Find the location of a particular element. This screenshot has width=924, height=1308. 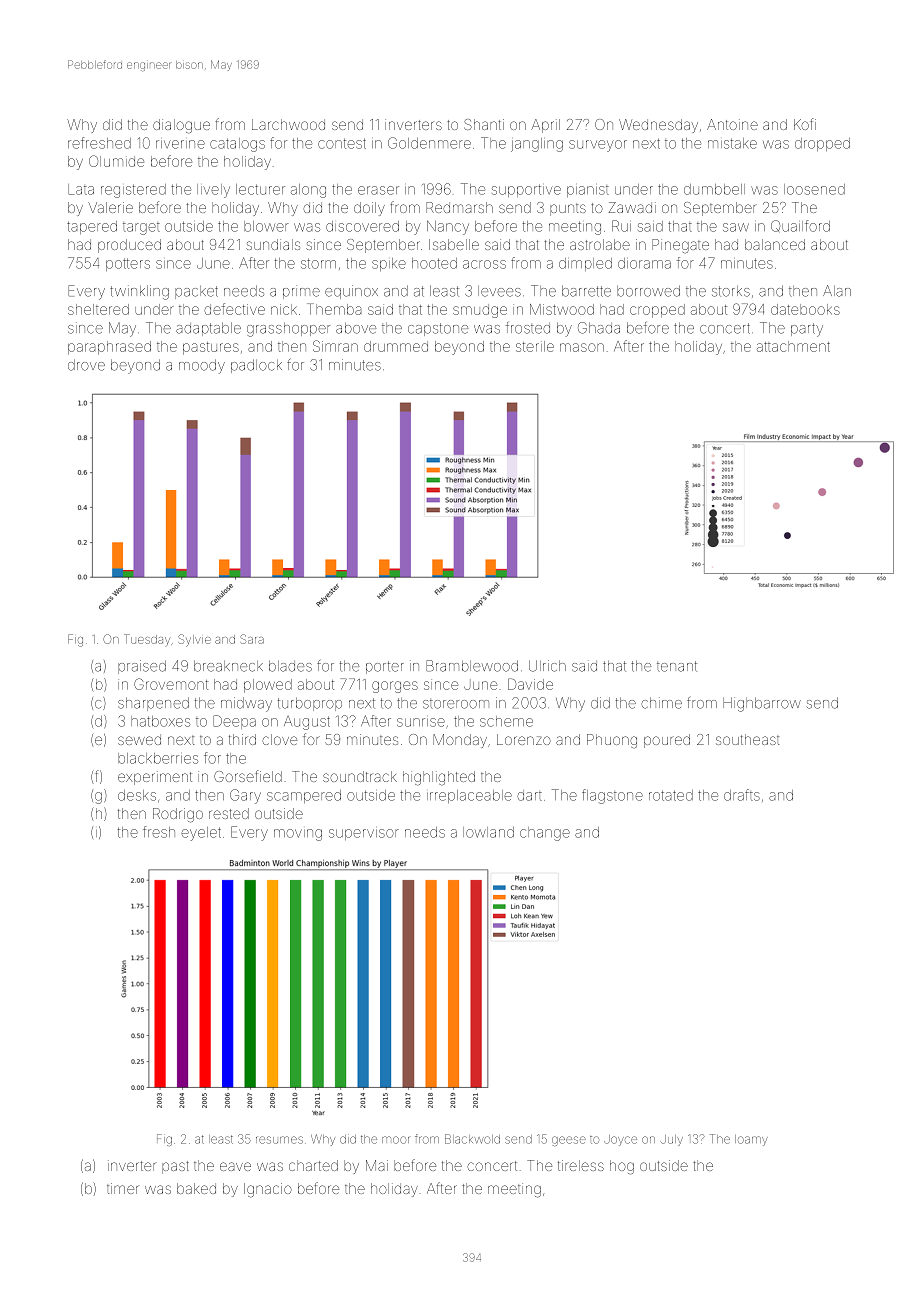

smudge is located at coordinates (480, 311).
